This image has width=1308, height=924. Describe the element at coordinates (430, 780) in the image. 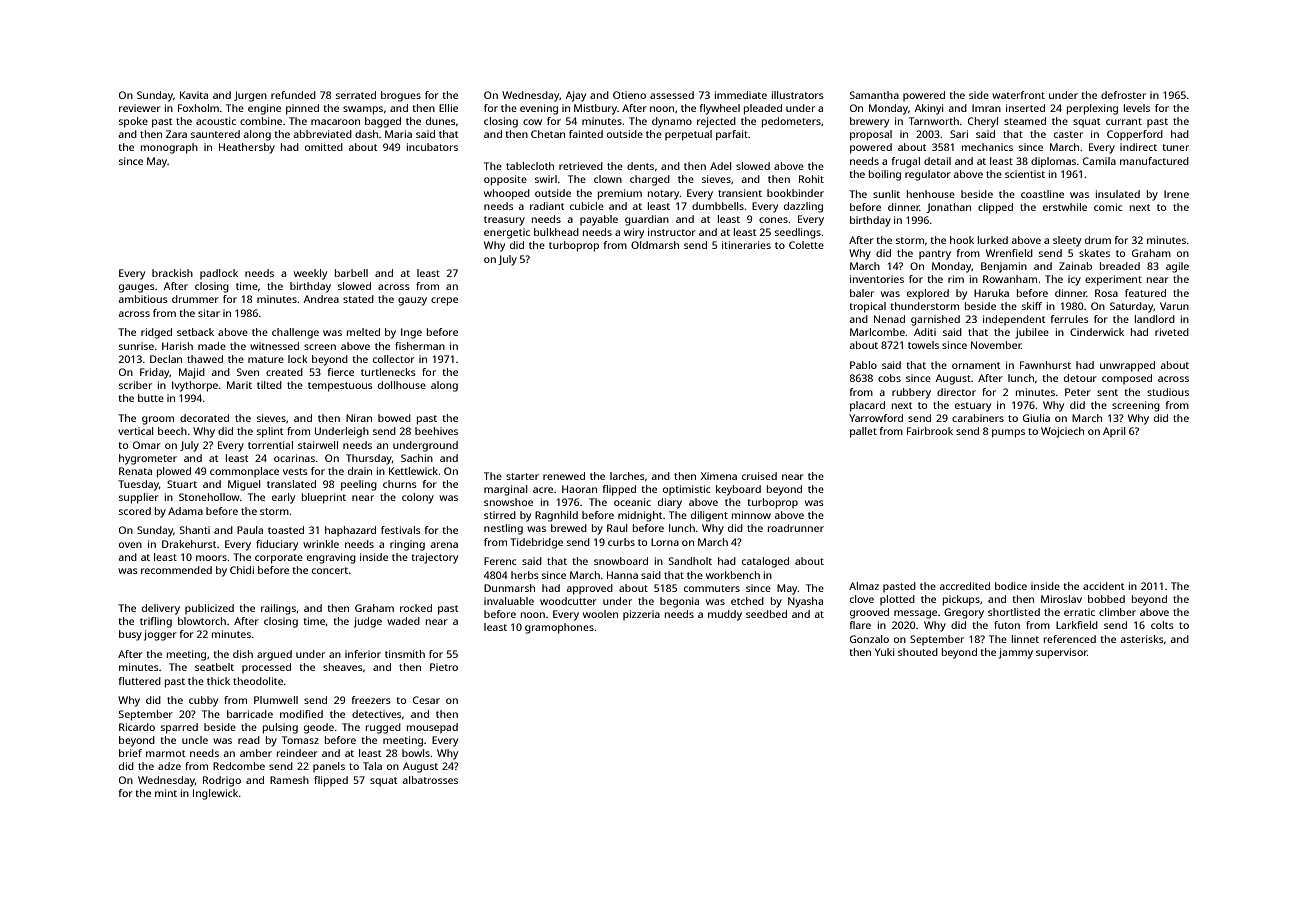

I see `albatrosses` at that location.
